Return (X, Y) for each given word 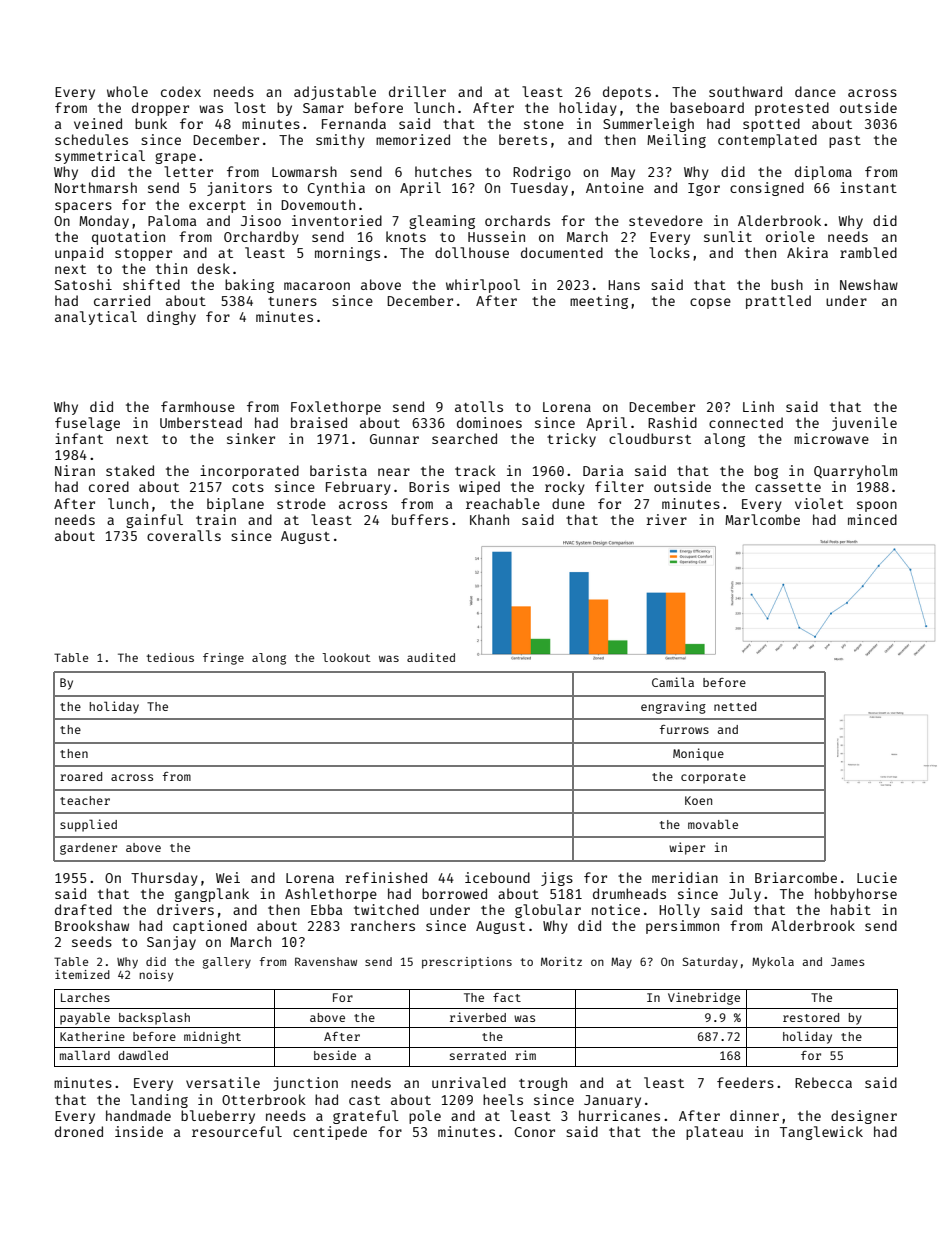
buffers (420, 519)
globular (548, 911)
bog (766, 472)
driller (417, 91)
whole (127, 91)
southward (745, 91)
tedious (170, 657)
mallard (85, 1055)
